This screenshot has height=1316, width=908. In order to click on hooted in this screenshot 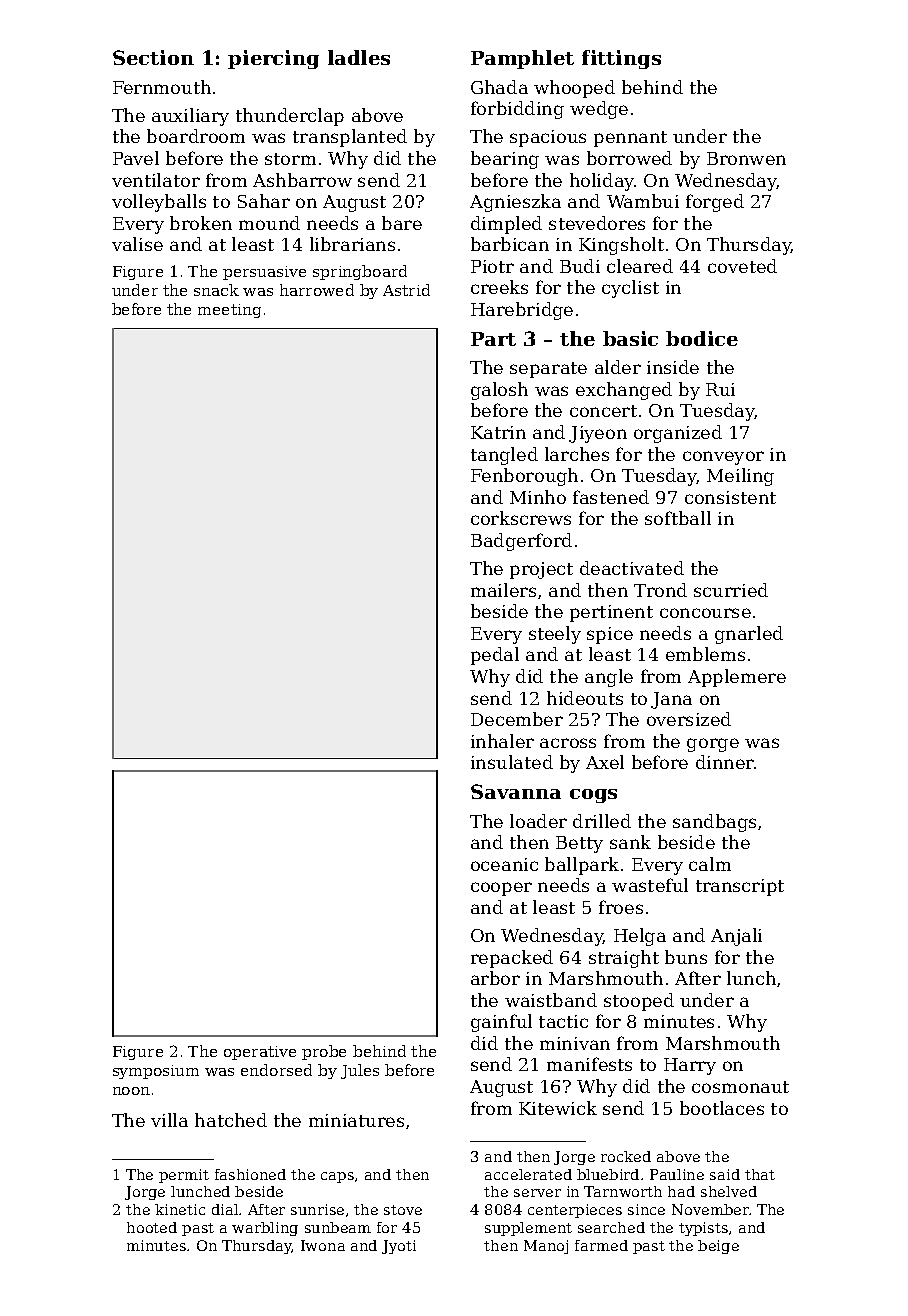, I will do `click(152, 1227)`.
